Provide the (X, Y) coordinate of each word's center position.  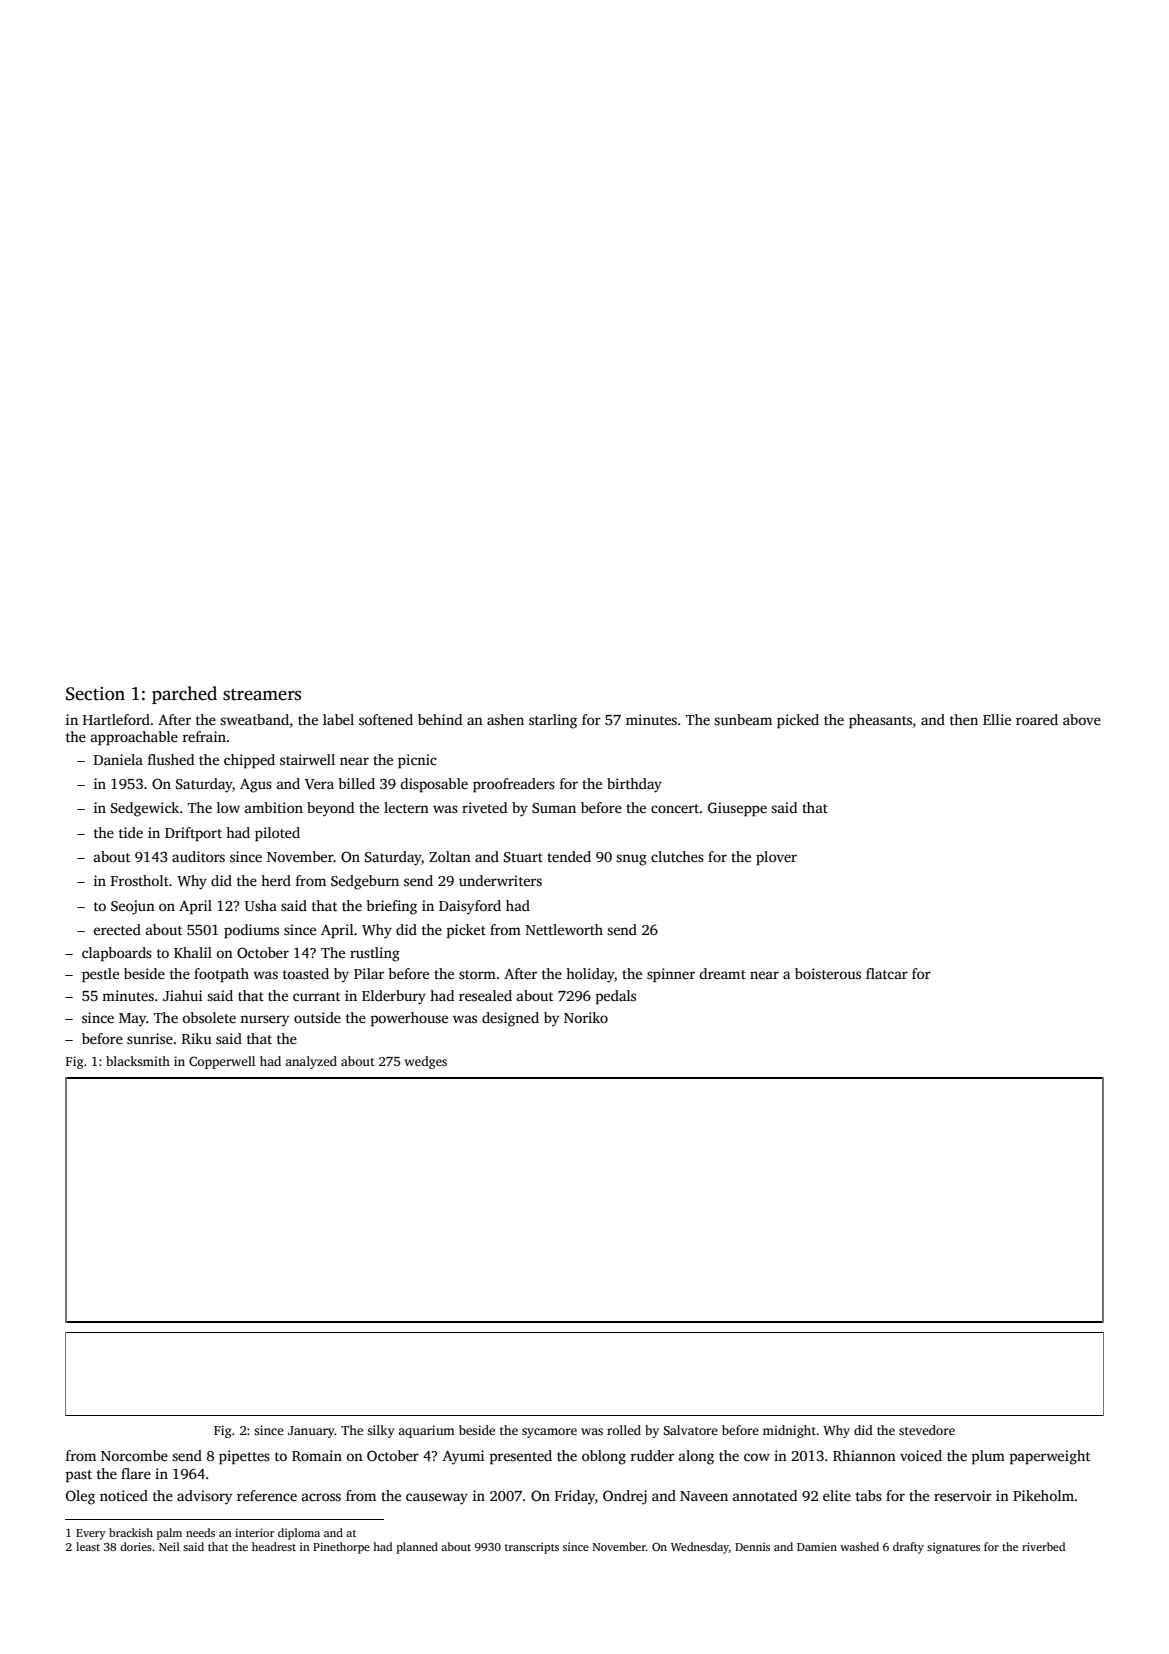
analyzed (311, 1062)
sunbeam (743, 719)
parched (184, 695)
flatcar (887, 973)
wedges (425, 1062)
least (88, 1546)
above (1082, 719)
